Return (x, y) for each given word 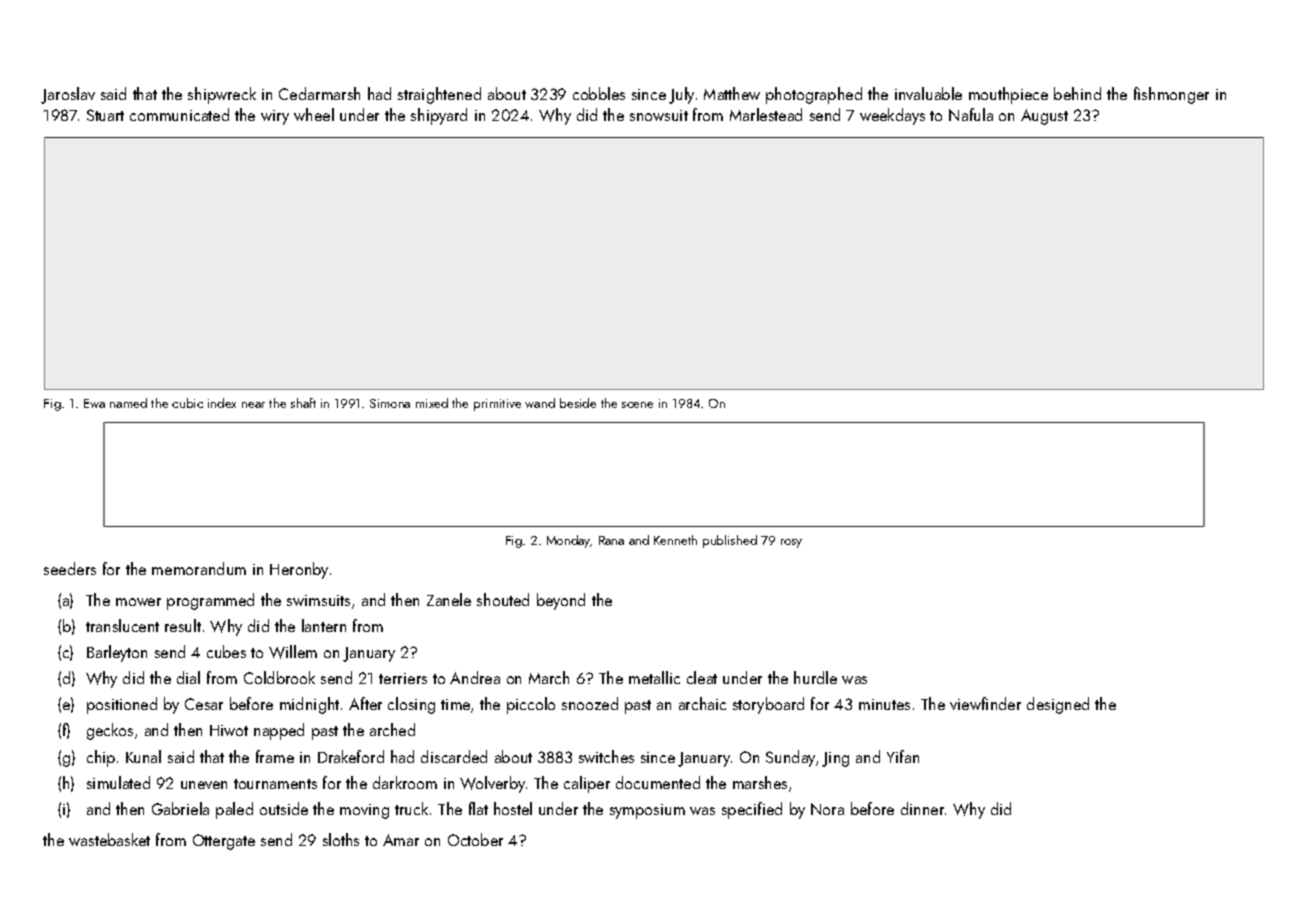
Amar (401, 840)
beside (578, 403)
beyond (561, 601)
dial (188, 677)
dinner (922, 808)
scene (637, 405)
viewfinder (985, 703)
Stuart (105, 115)
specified (752, 810)
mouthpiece (1008, 95)
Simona (390, 403)
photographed (814, 95)
